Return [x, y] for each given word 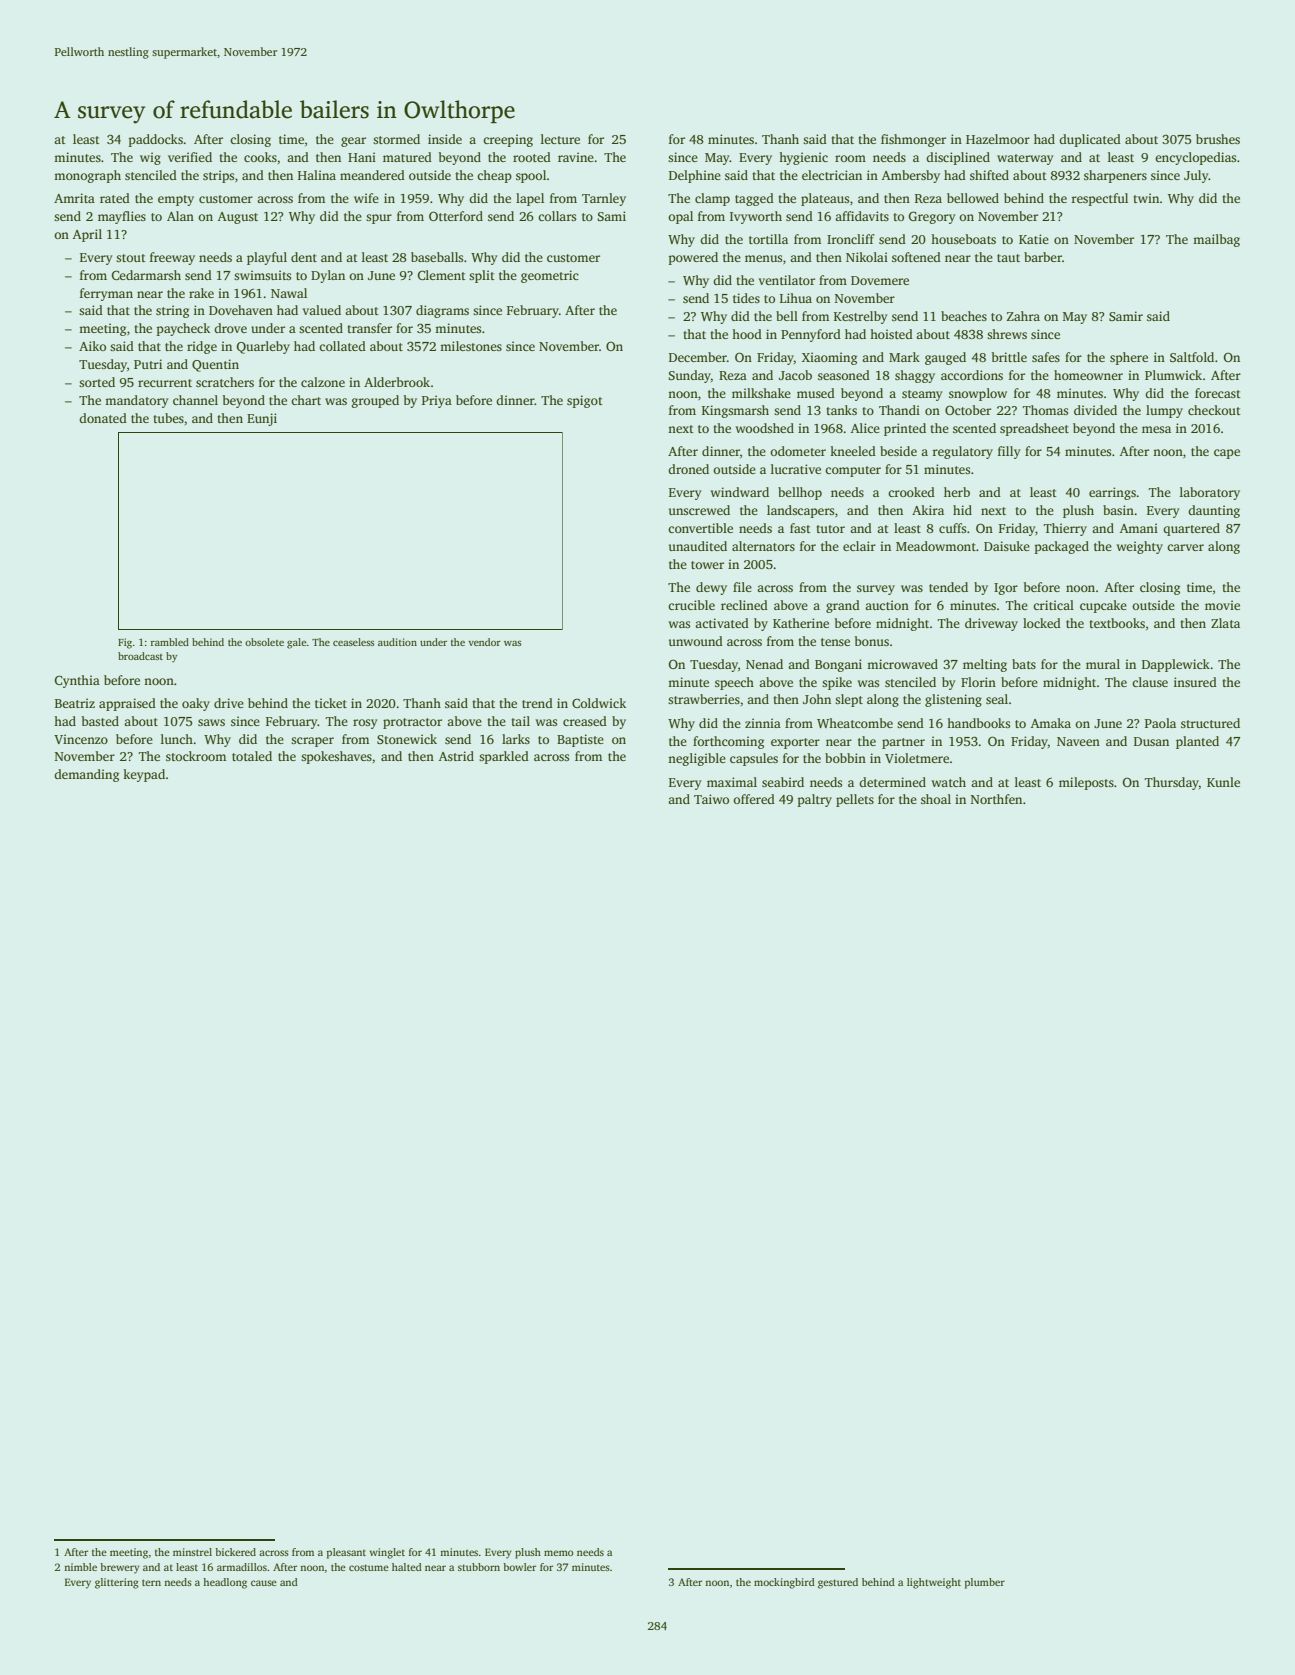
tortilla [768, 239]
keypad [144, 775]
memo [559, 1553]
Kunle [1223, 782]
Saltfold [1192, 357]
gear [353, 142]
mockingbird [784, 1583]
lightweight [934, 1583]
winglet [387, 1553]
